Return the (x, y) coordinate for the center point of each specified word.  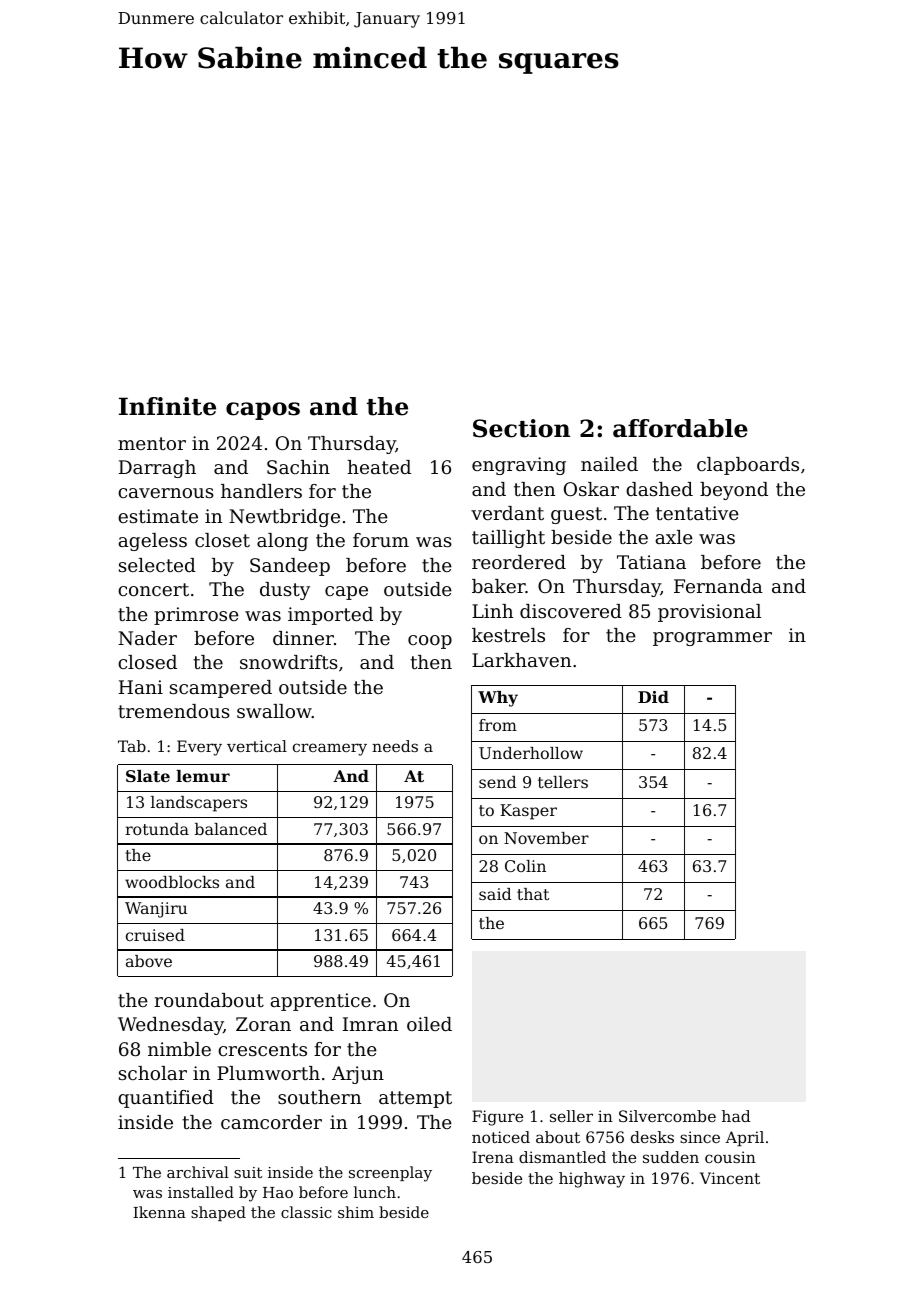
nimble (179, 1049)
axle (674, 537)
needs (395, 746)
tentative (697, 513)
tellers (563, 782)
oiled (429, 1024)
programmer (712, 639)
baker (499, 586)
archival (198, 1172)
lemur (203, 776)
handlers (261, 491)
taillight (508, 539)
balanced (231, 829)
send (497, 782)
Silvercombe (667, 1116)
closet (222, 540)
